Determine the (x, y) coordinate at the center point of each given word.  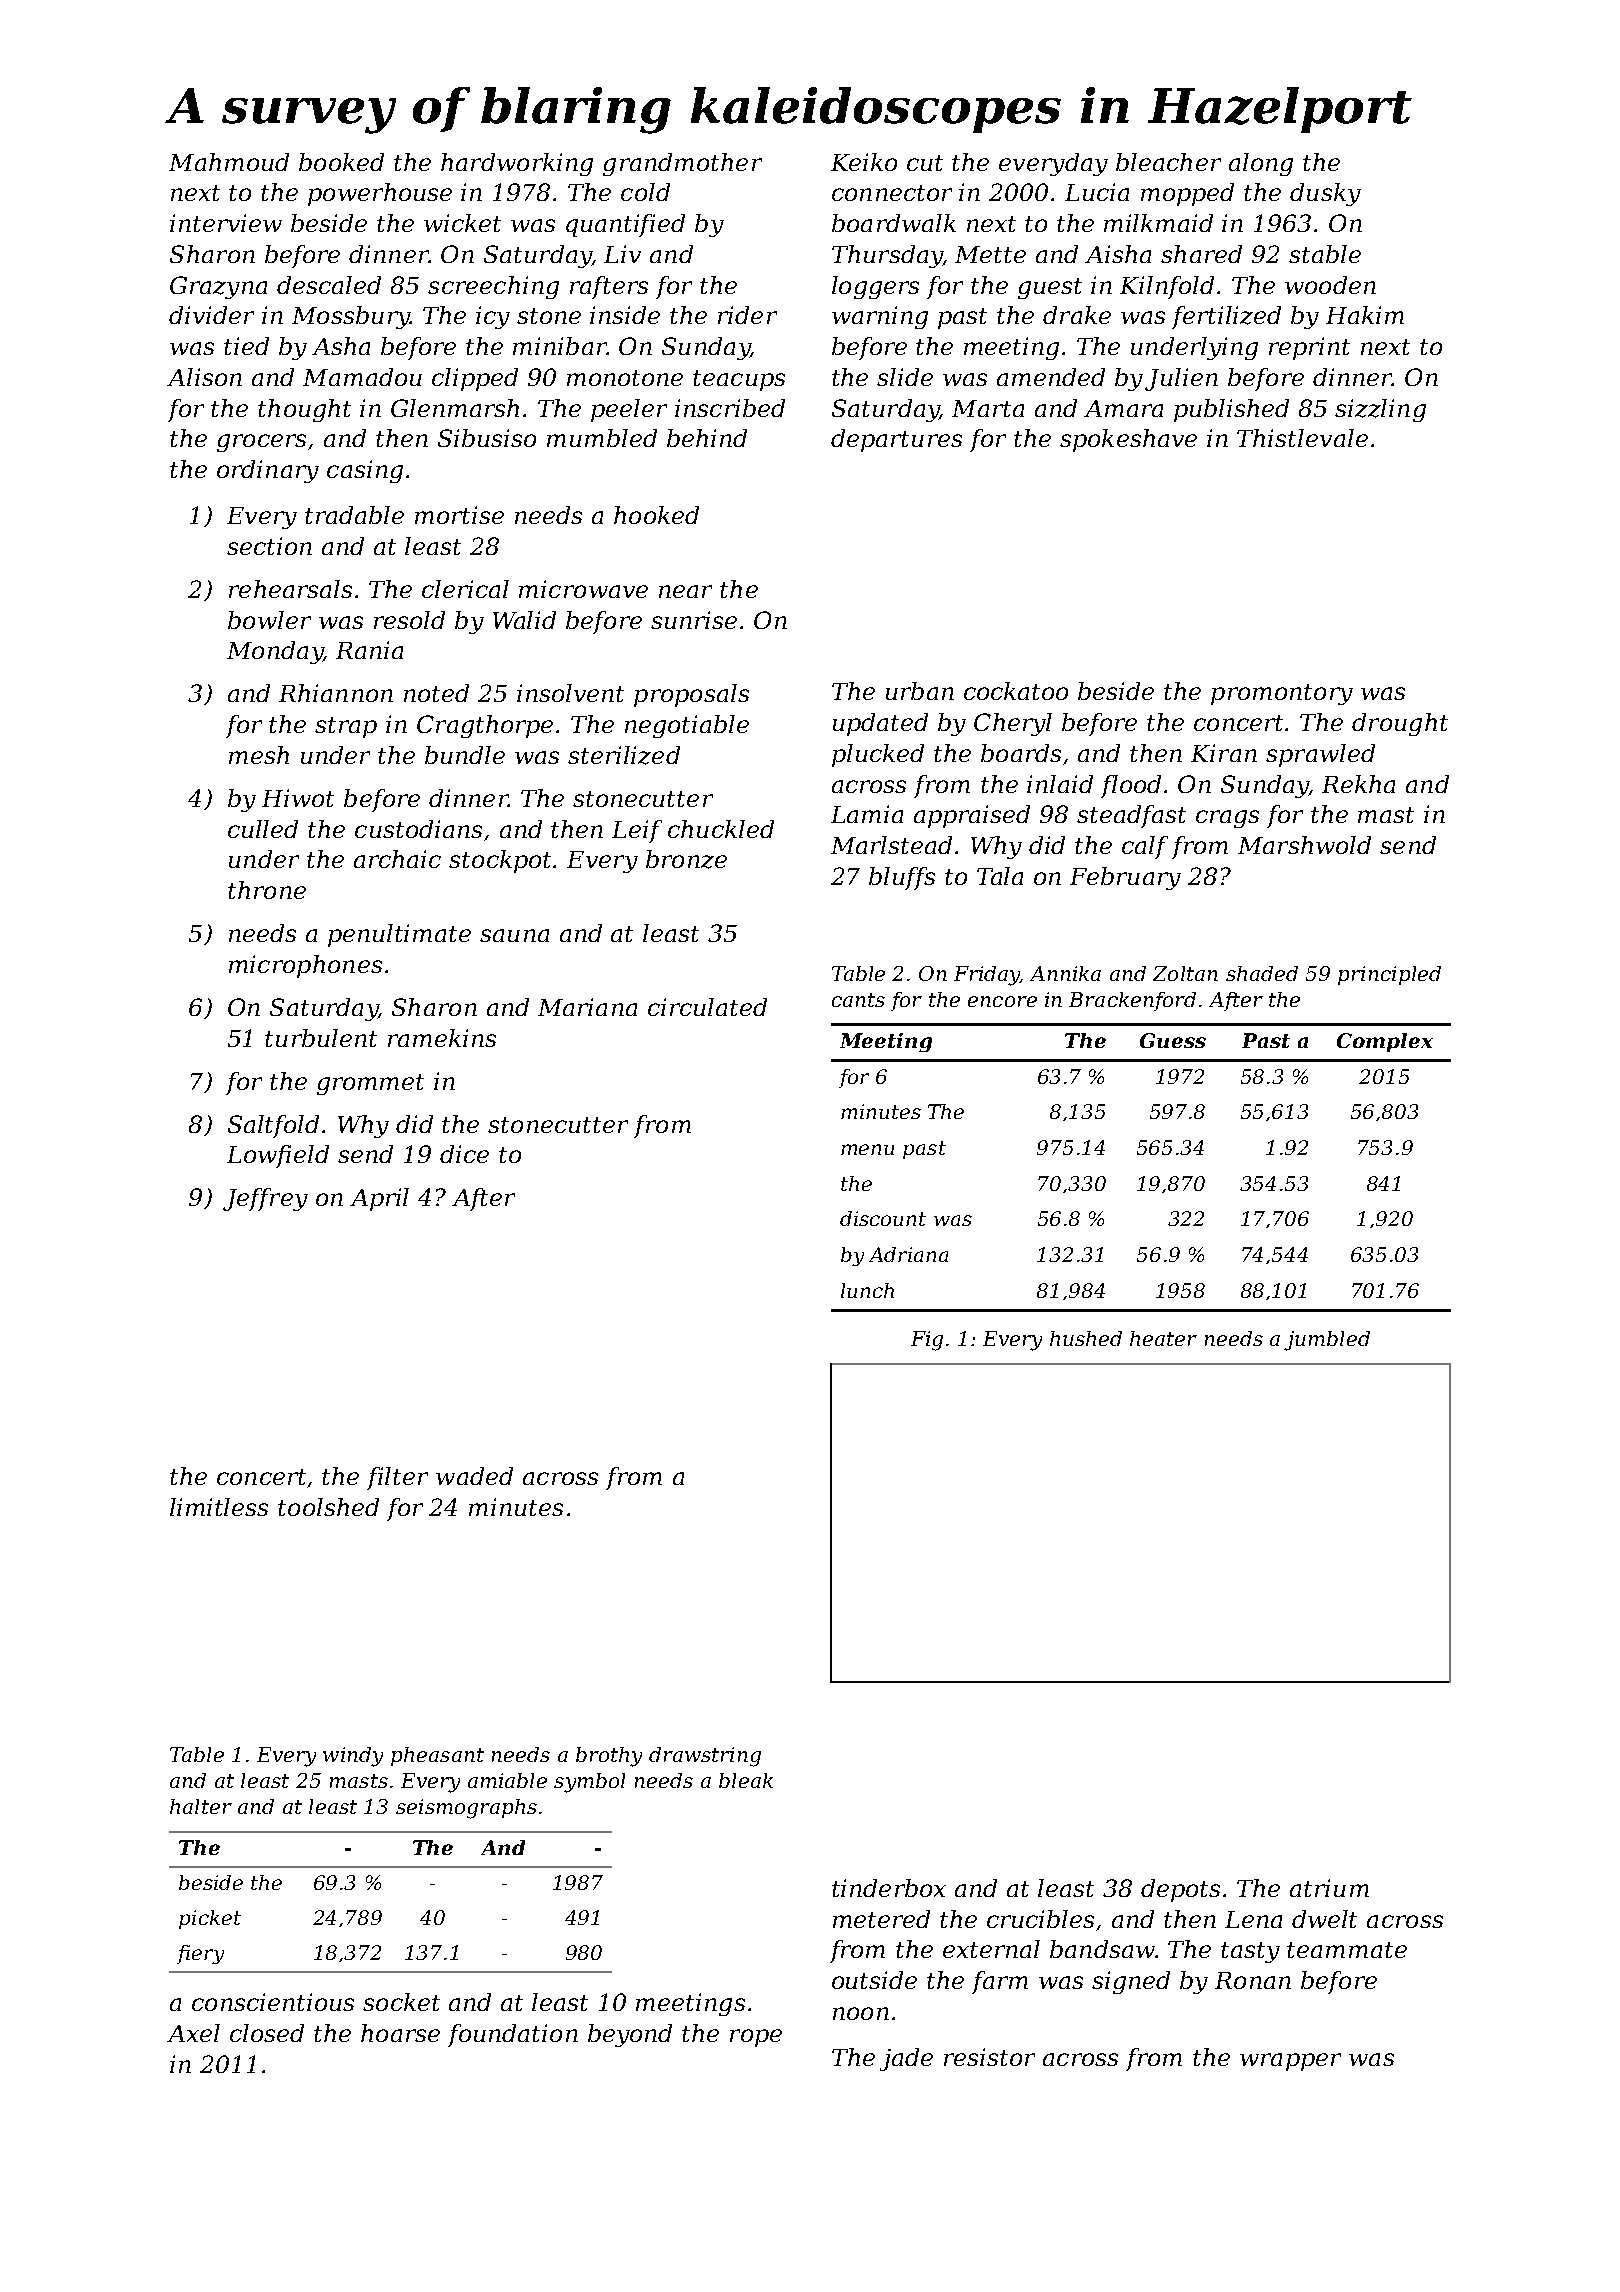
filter (397, 1478)
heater (1163, 1338)
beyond (630, 2035)
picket (210, 1919)
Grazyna (218, 287)
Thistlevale (1302, 438)
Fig (927, 1341)
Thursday (887, 256)
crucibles (1040, 1919)
